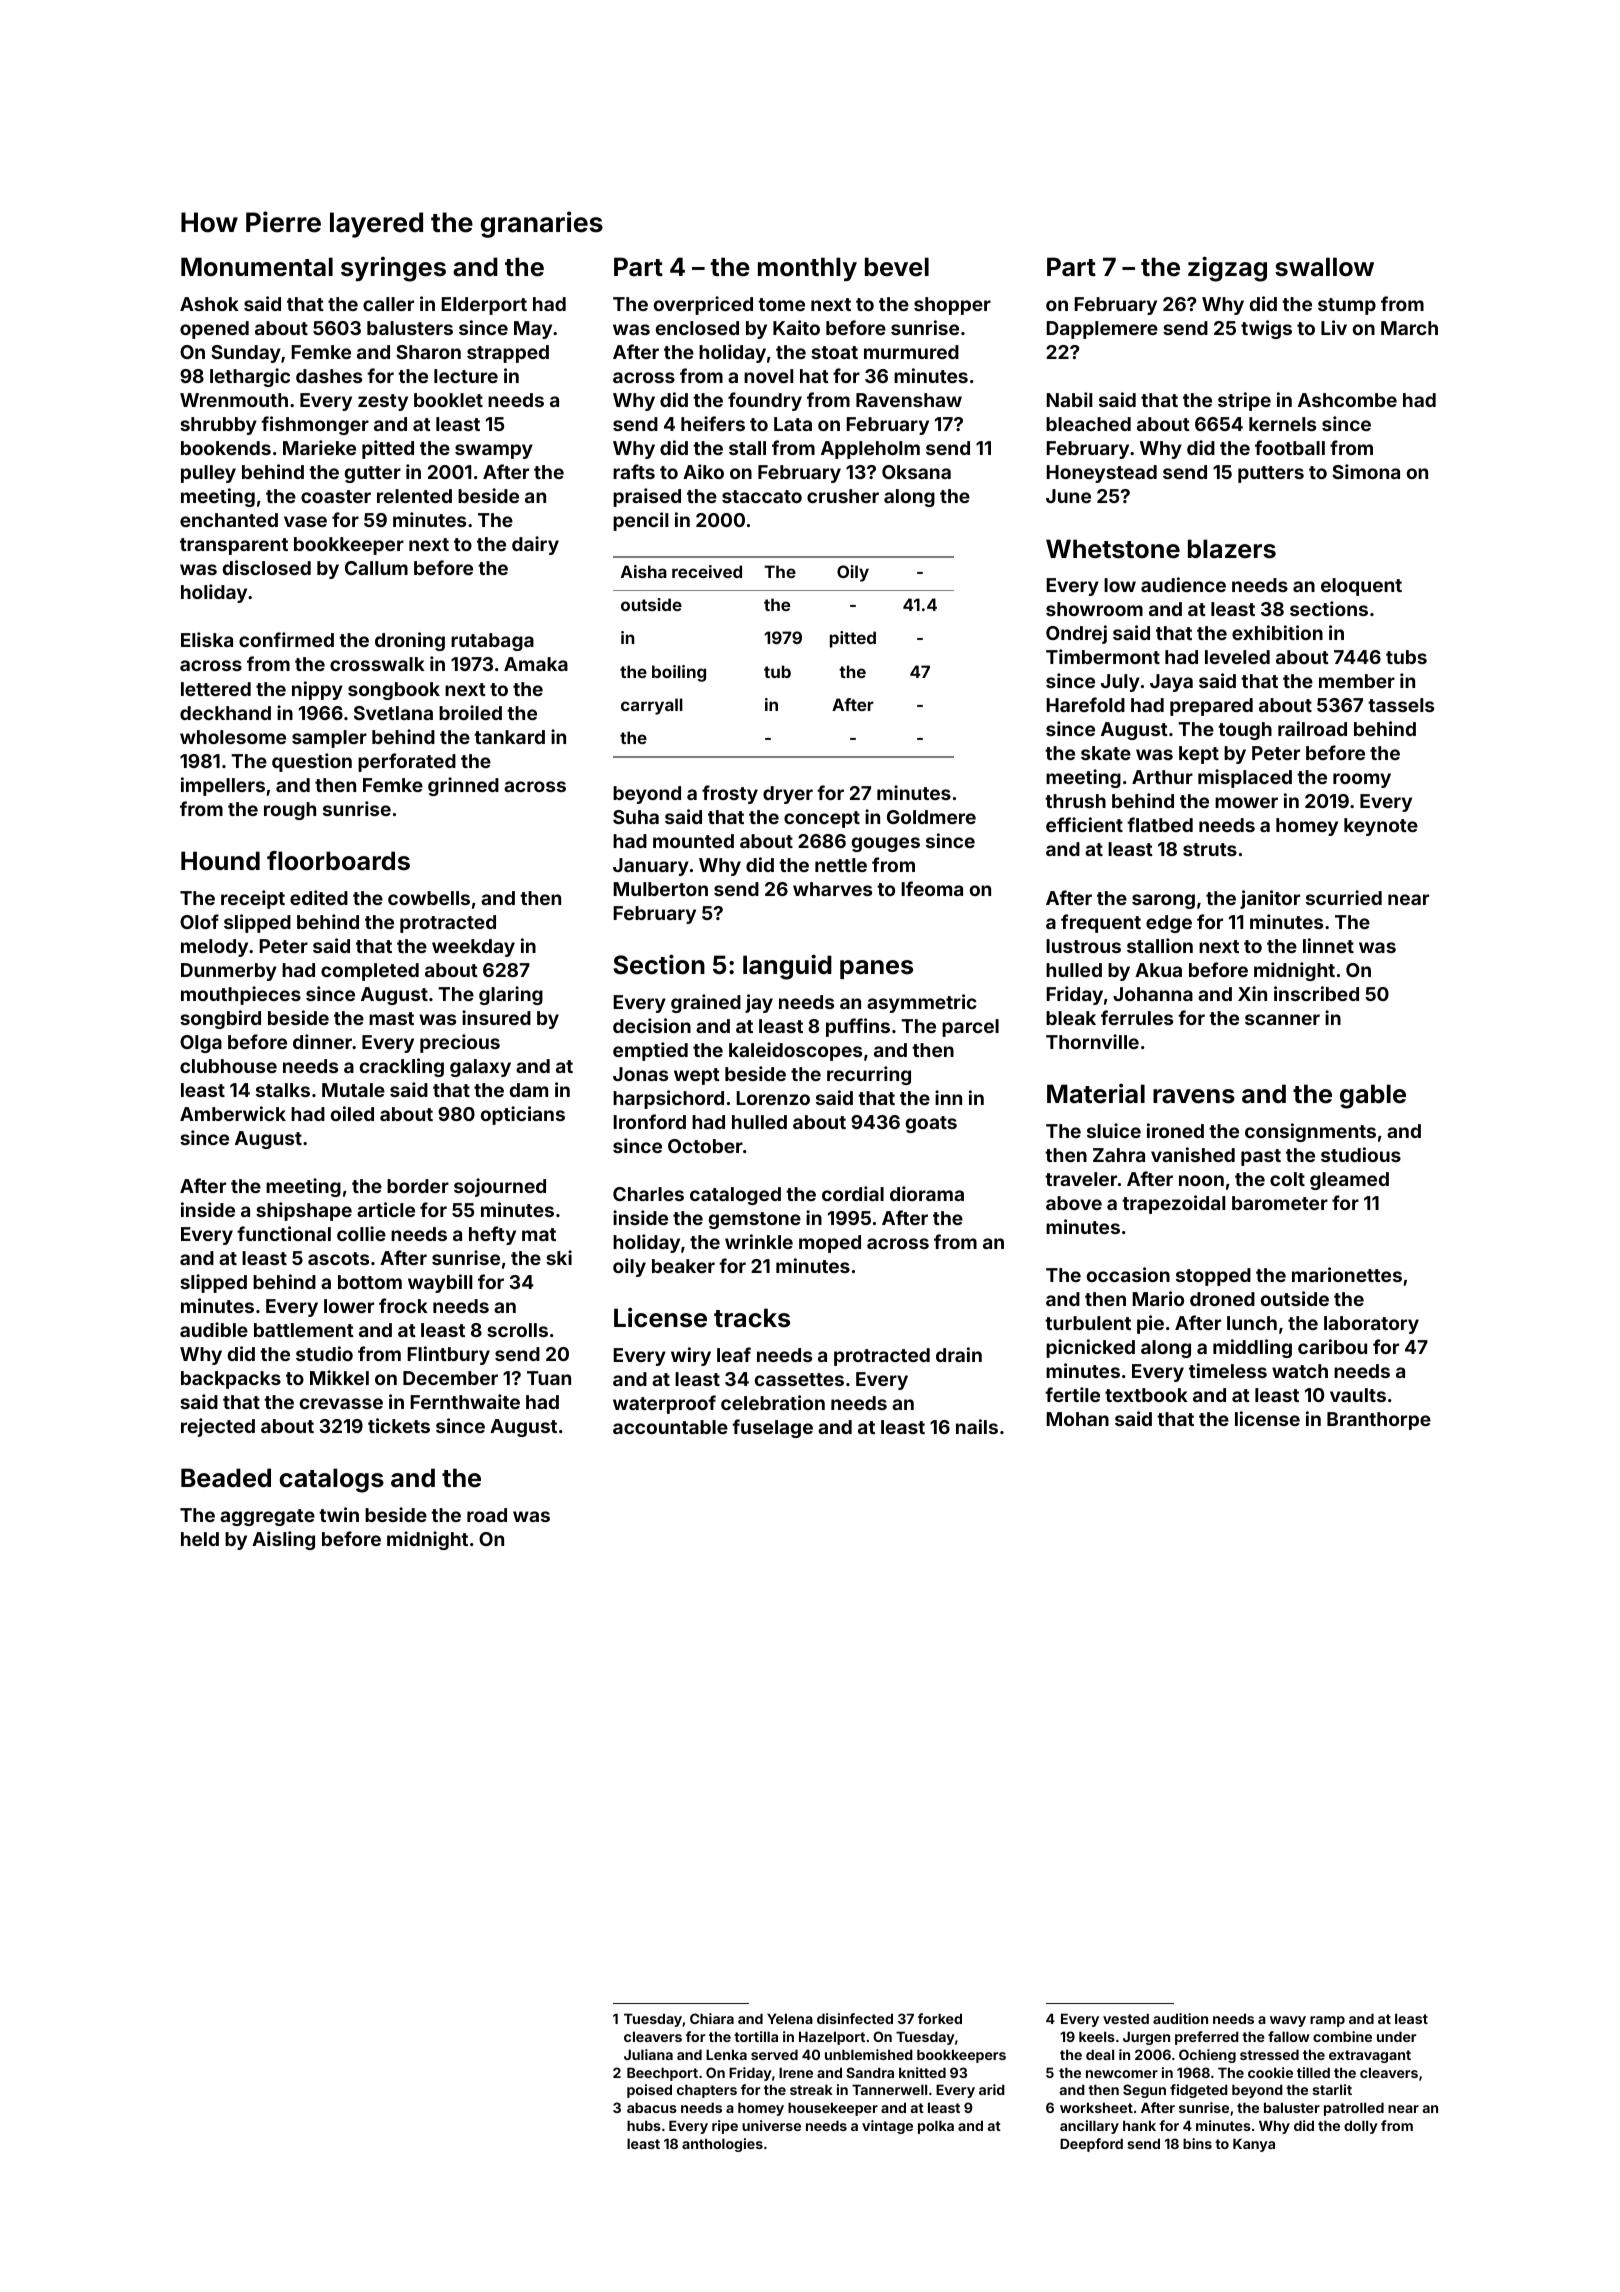 This image has width=1620, height=2292. What do you see at coordinates (931, 1124) in the image?
I see `goats` at bounding box center [931, 1124].
